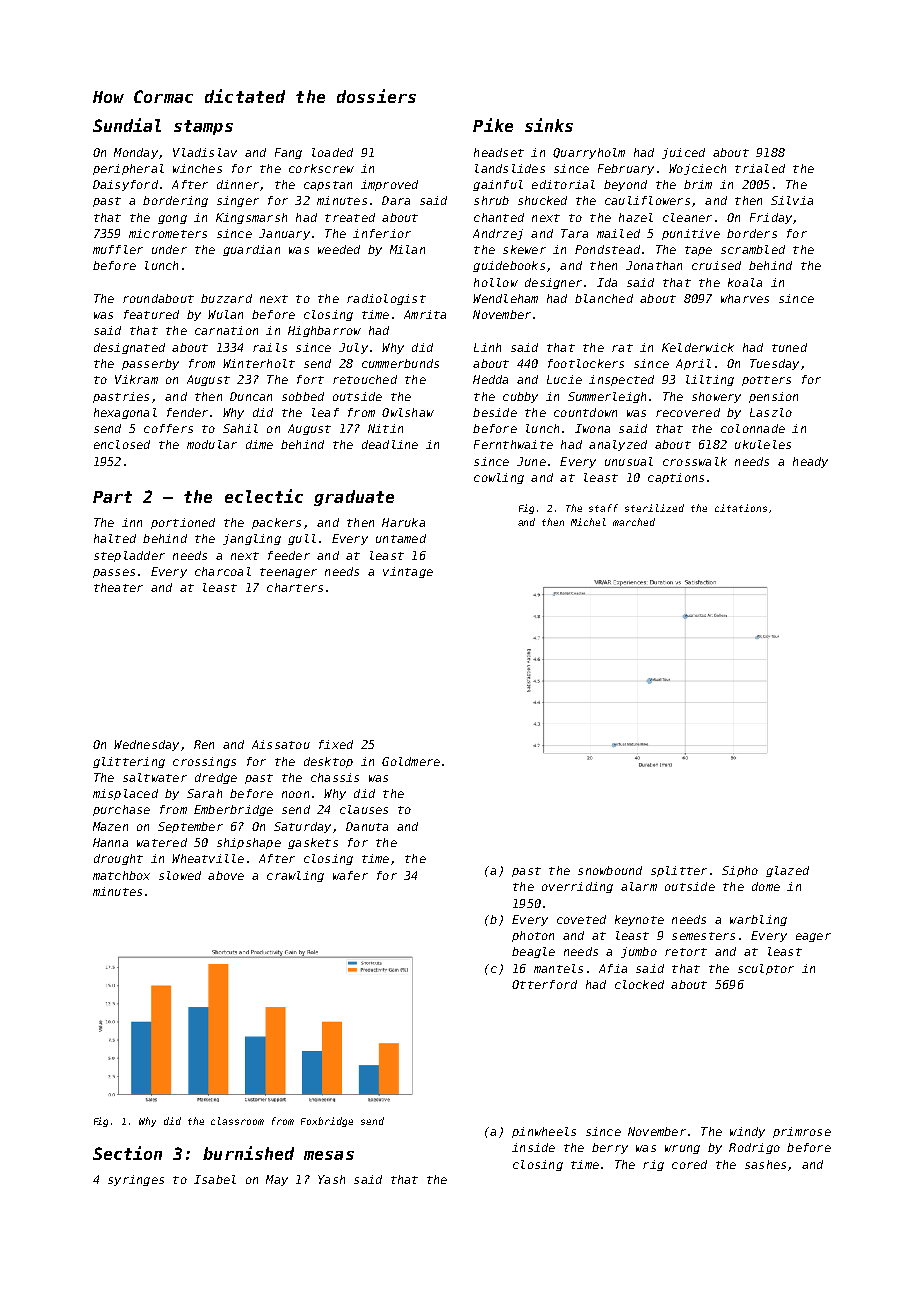 The width and height of the screenshot is (924, 1314). Describe the element at coordinates (281, 744) in the screenshot. I see `Aissatou` at that location.
